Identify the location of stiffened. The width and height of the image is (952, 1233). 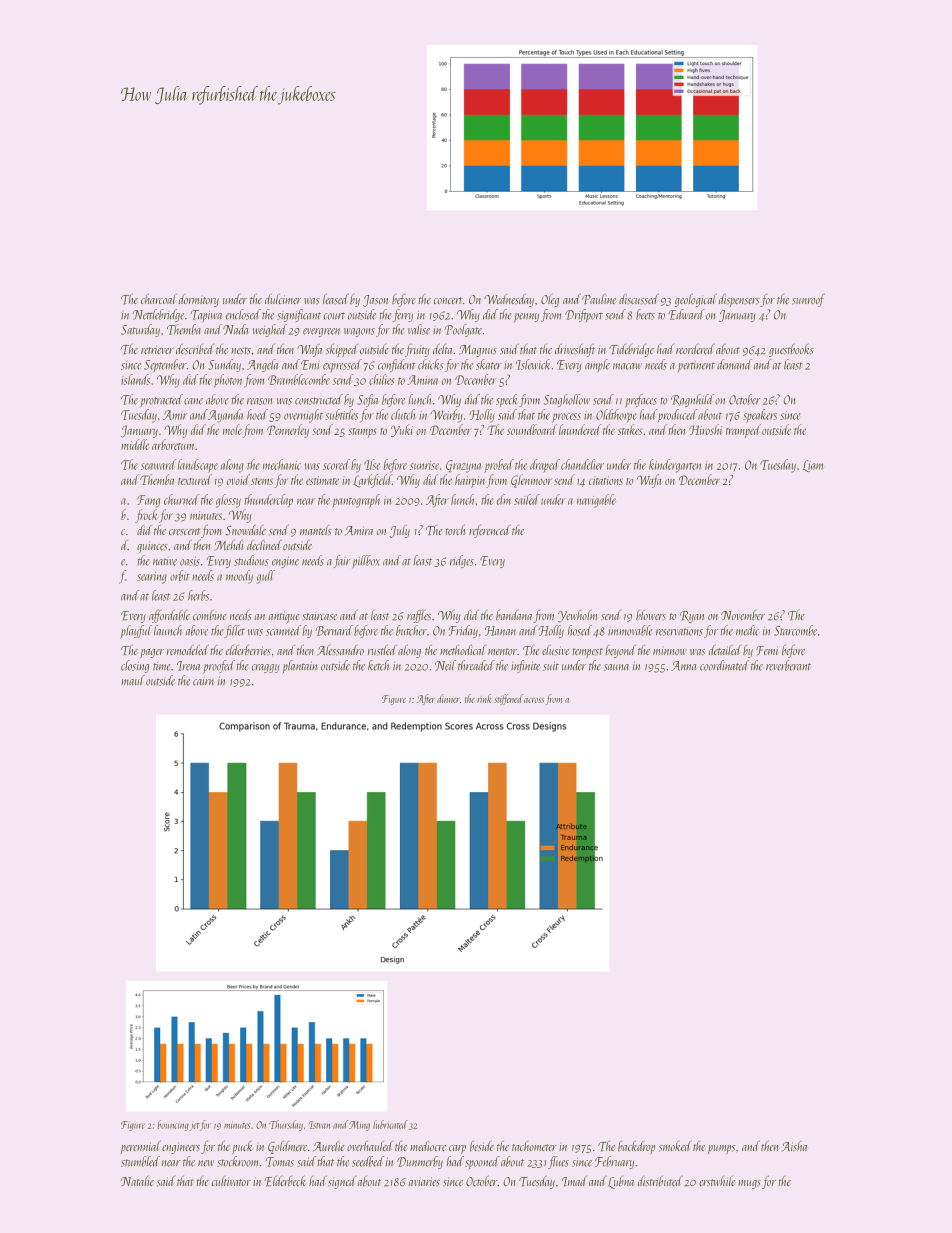
(508, 699).
